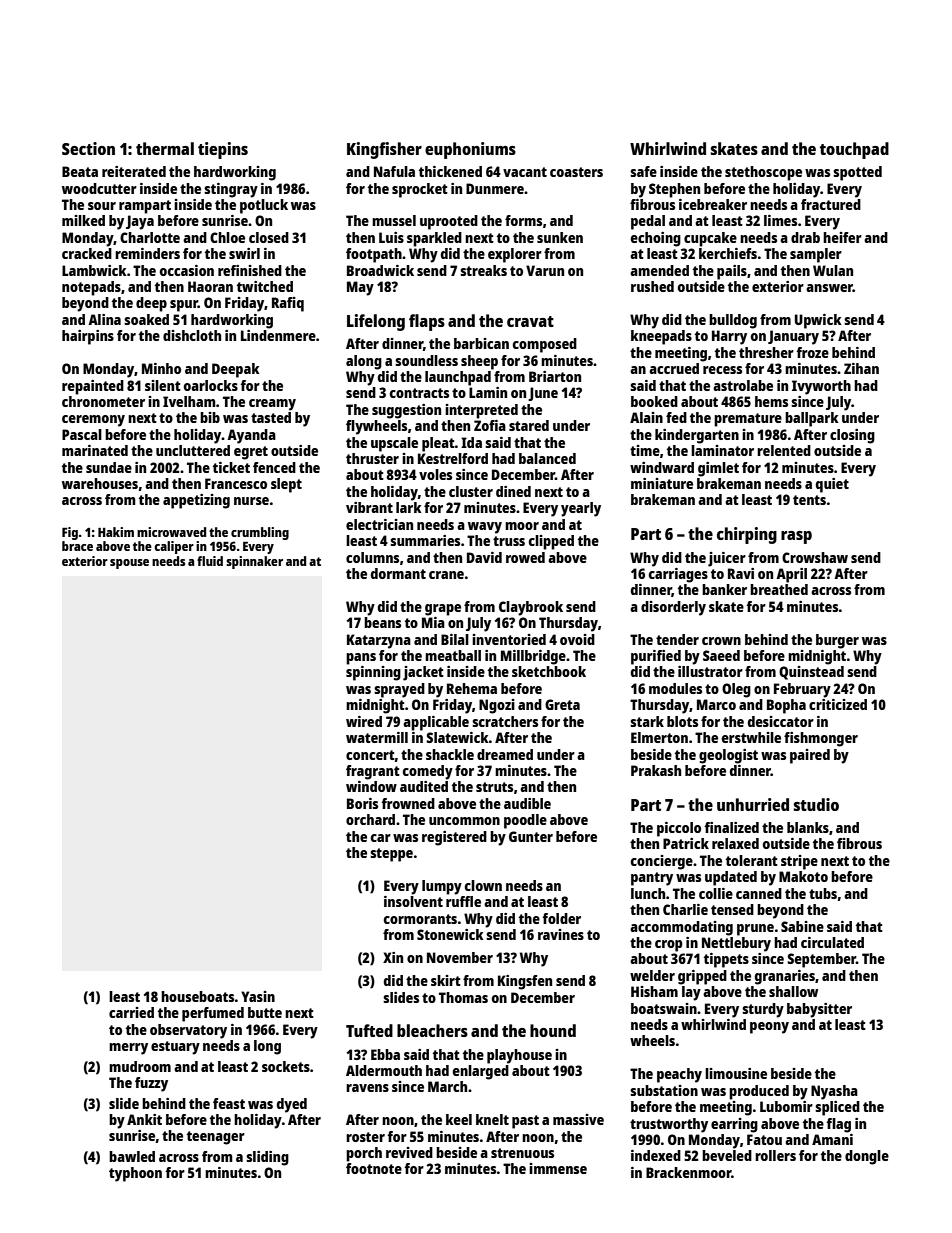 The image size is (952, 1233). I want to click on tiepins, so click(223, 150).
